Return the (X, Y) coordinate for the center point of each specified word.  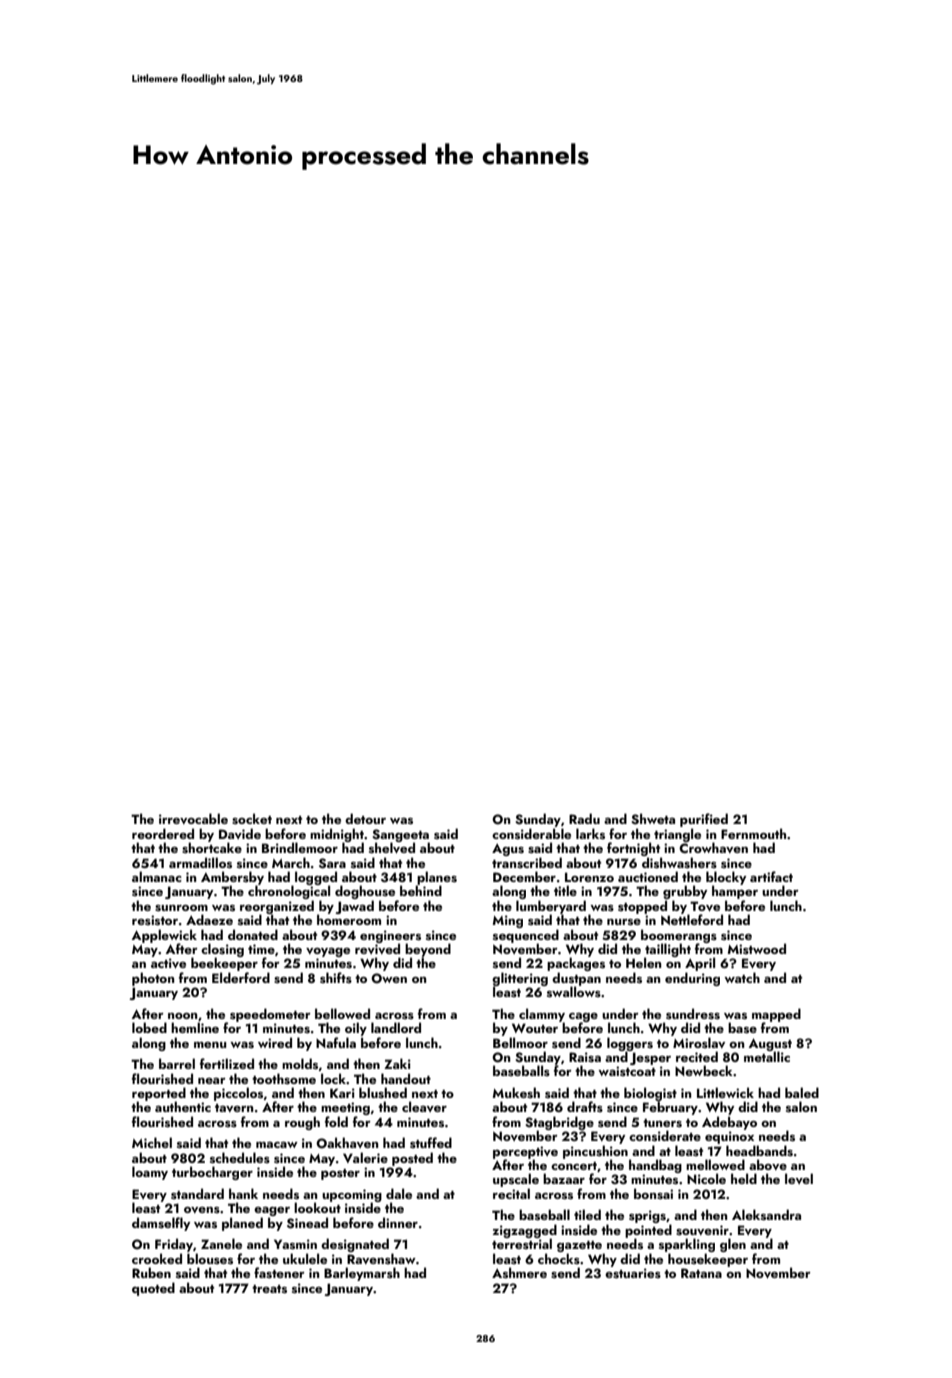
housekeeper (708, 1260)
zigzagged (525, 1231)
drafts (585, 1106)
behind (421, 890)
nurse (624, 922)
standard (197, 1193)
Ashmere (519, 1272)
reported (159, 1094)
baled (802, 1092)
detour (365, 818)
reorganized (277, 907)
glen (733, 1245)
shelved (392, 848)
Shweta (653, 819)
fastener (279, 1272)
